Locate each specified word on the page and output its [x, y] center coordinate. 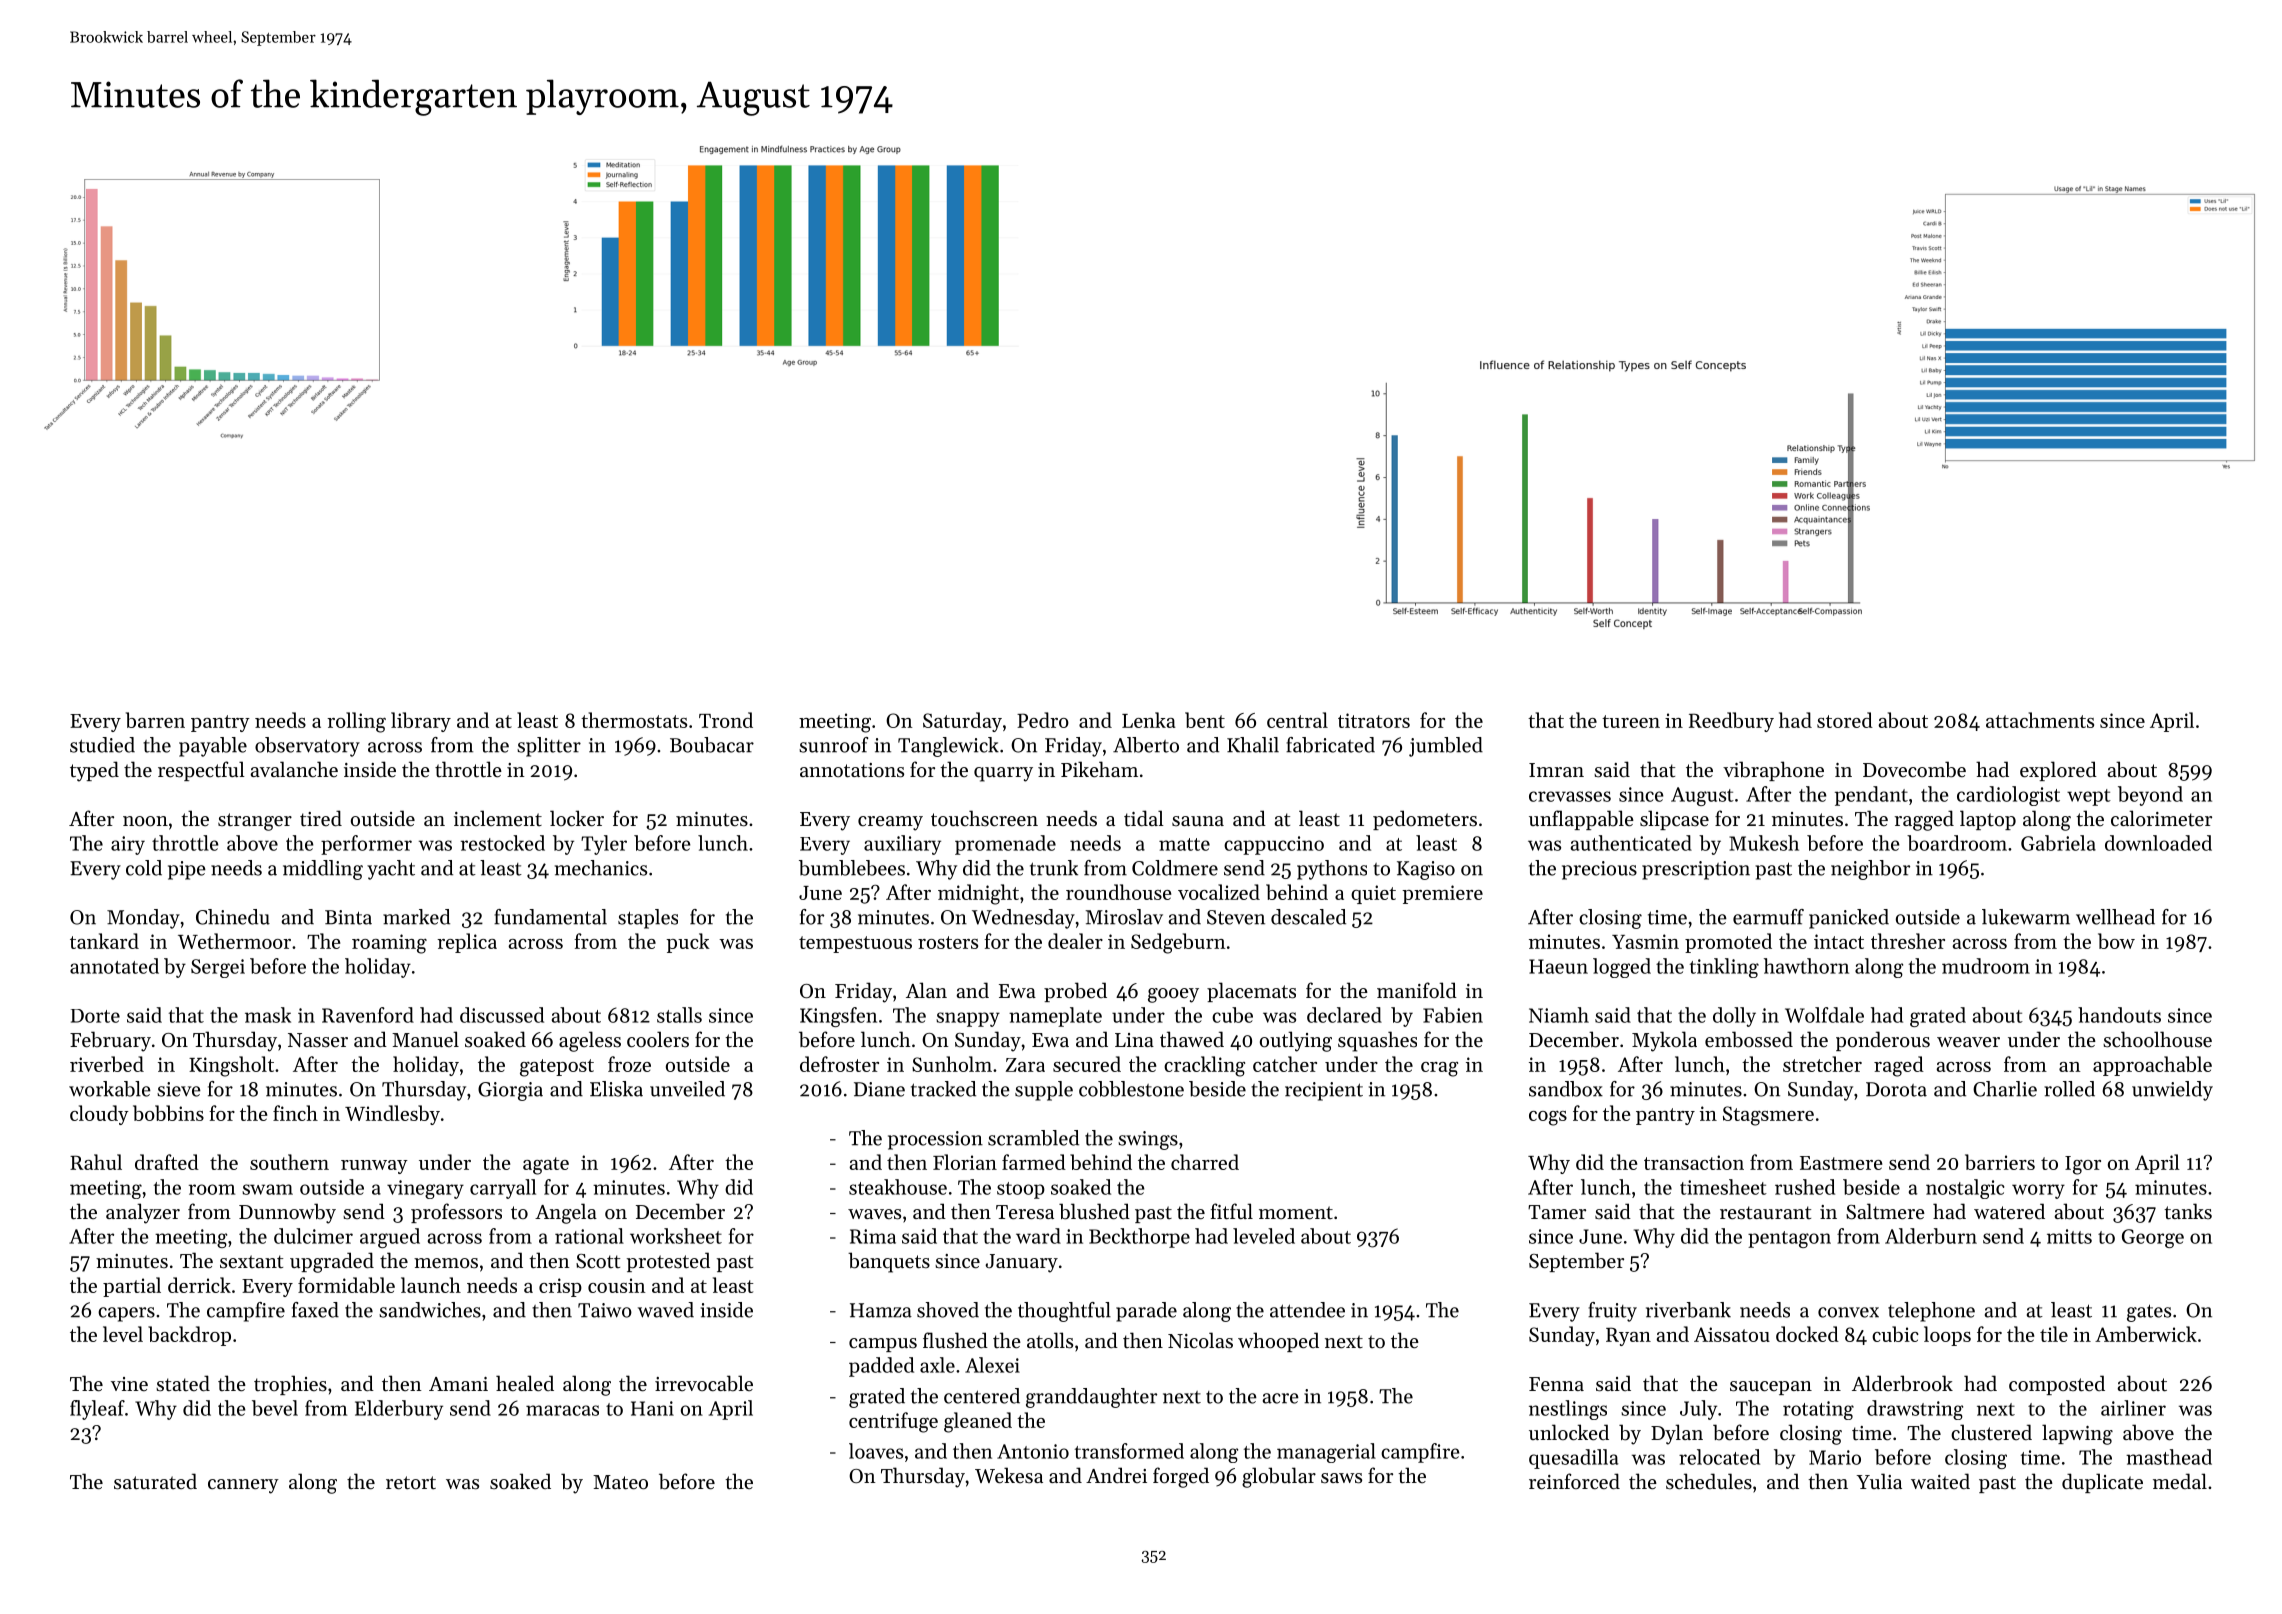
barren [155, 720]
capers [126, 1314]
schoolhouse [2157, 1039]
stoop [1021, 1190]
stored [1845, 720]
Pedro [1043, 720]
